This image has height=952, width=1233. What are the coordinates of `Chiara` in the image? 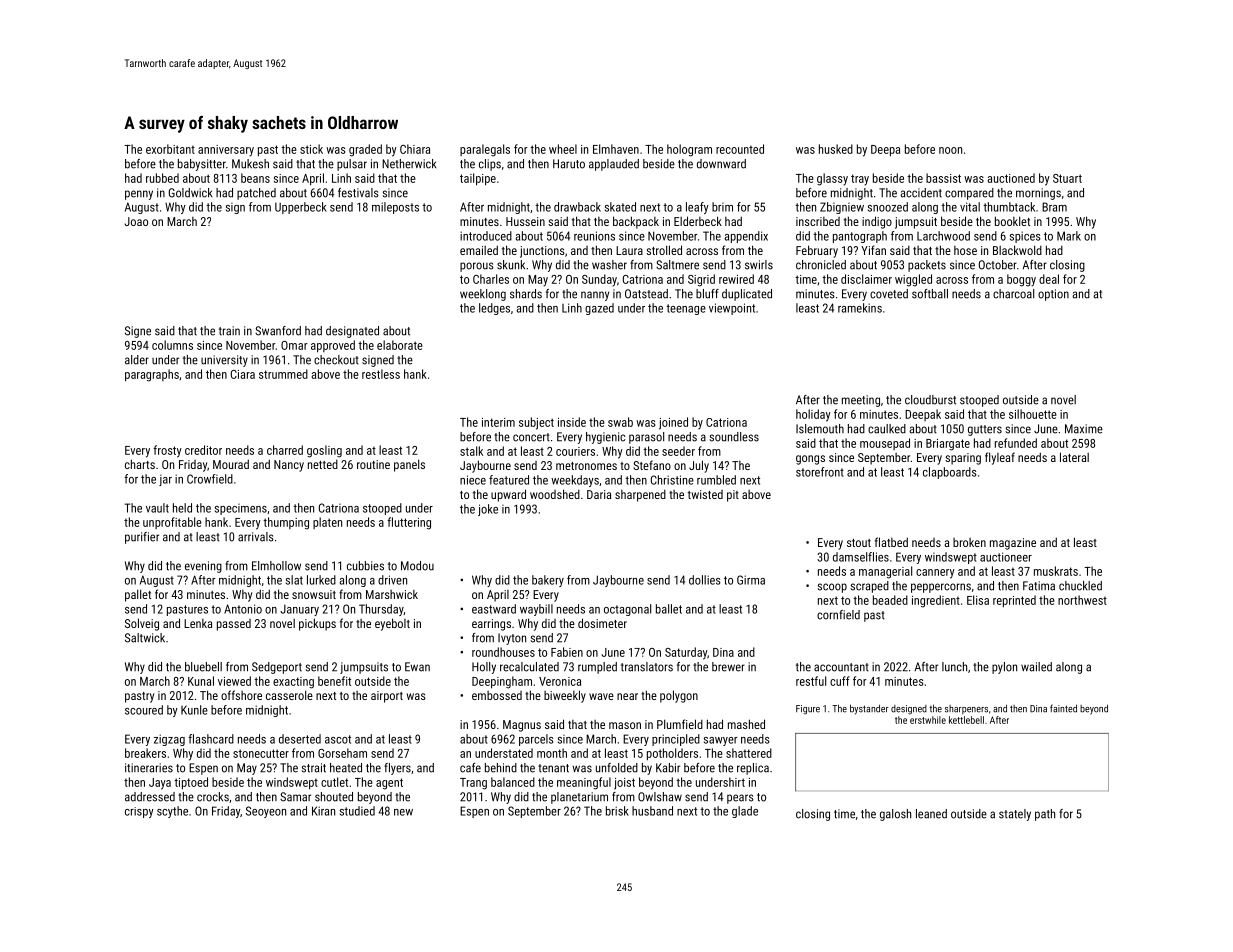 It's located at (415, 149).
